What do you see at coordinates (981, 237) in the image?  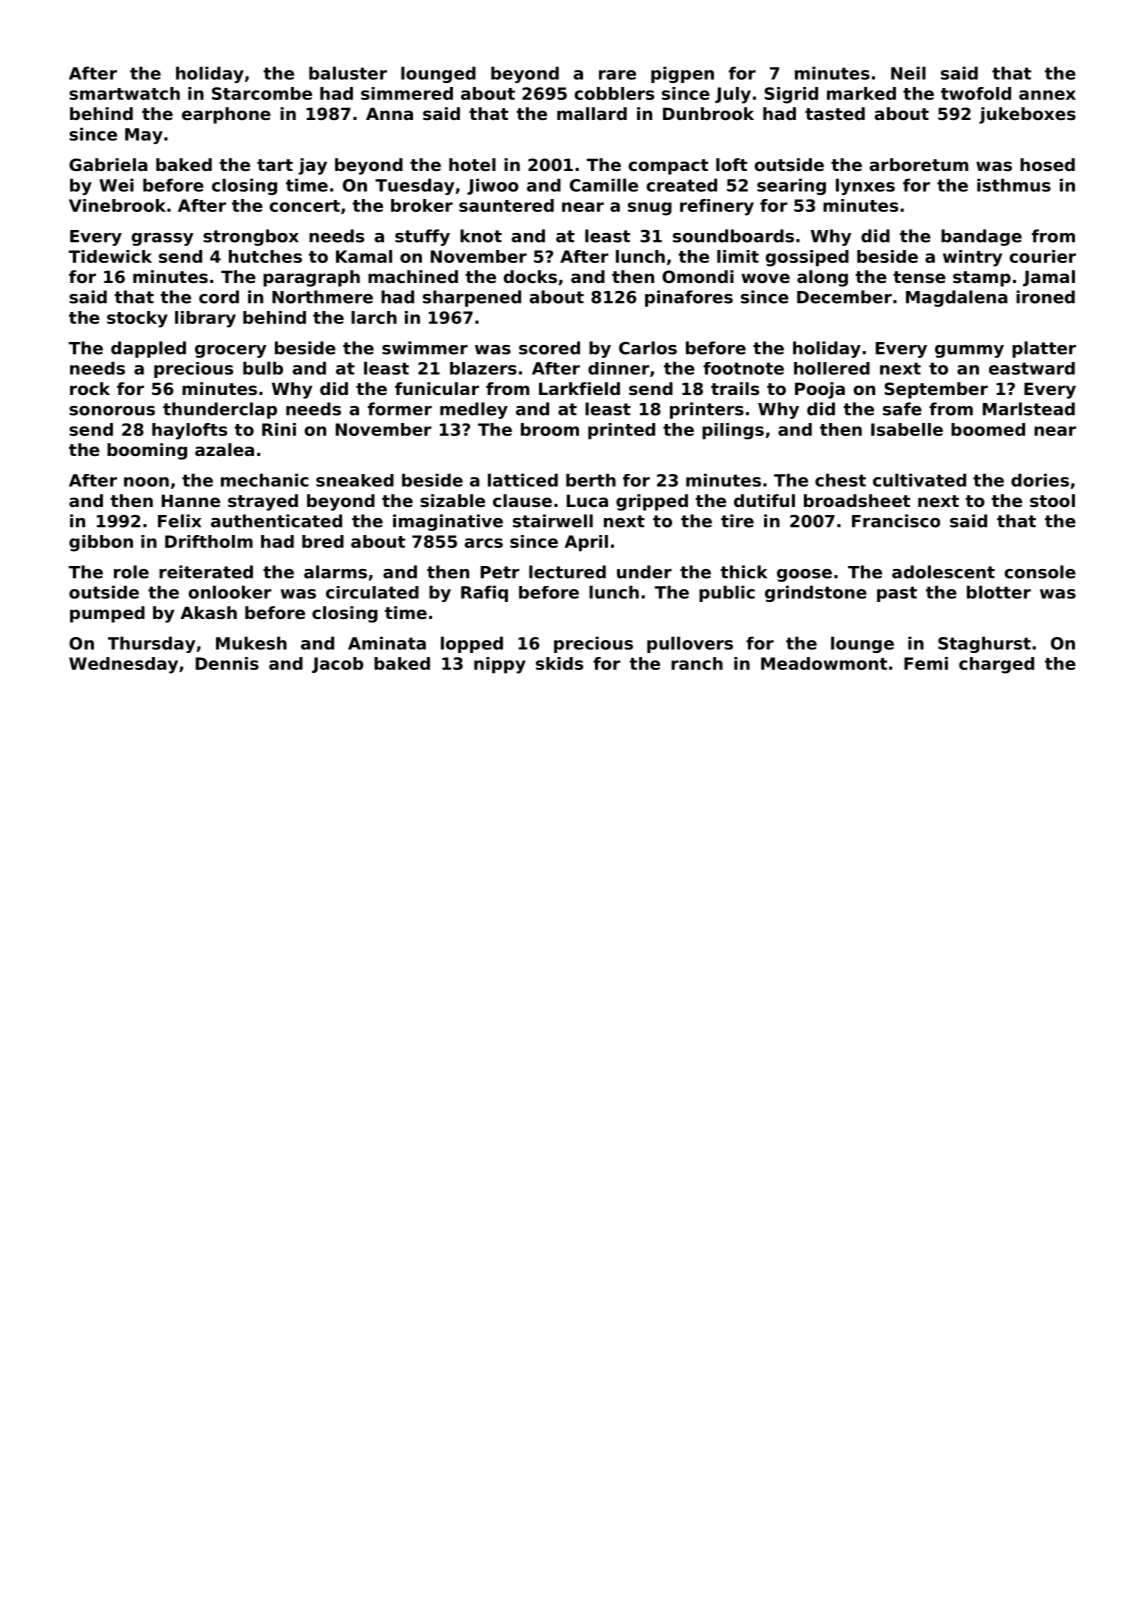 I see `bandage` at bounding box center [981, 237].
